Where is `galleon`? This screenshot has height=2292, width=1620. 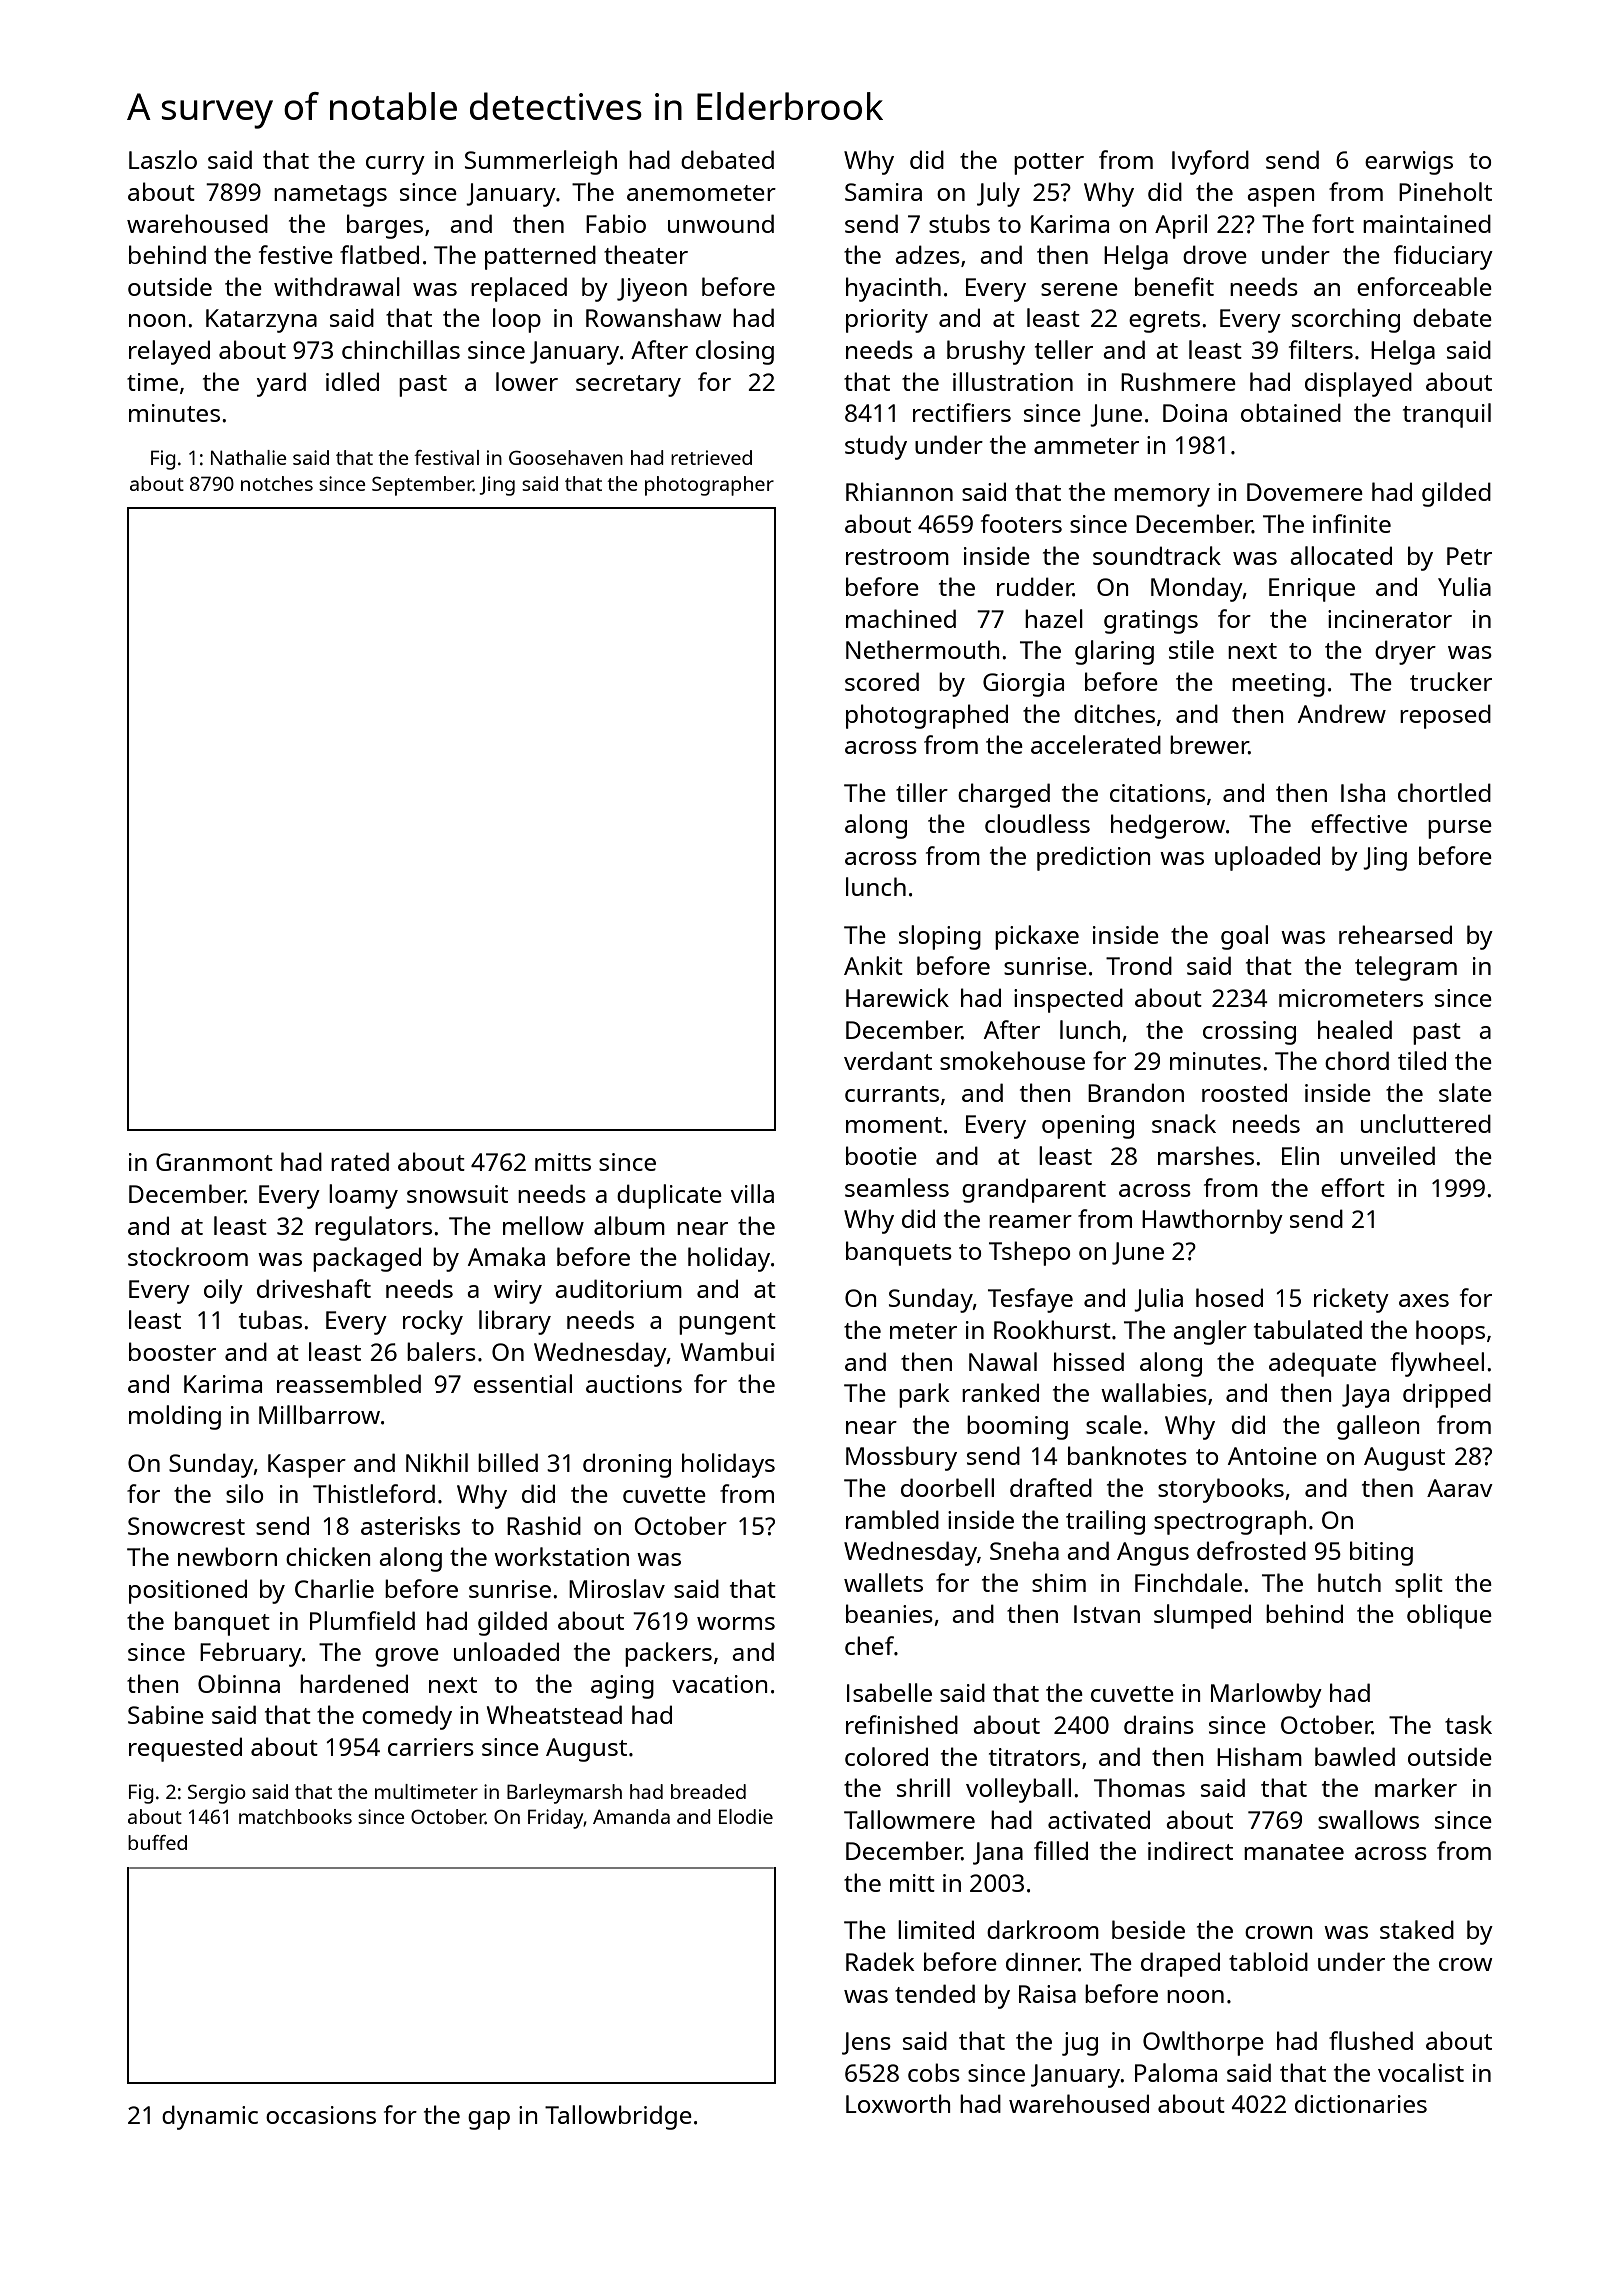
galleon is located at coordinates (1378, 1427).
